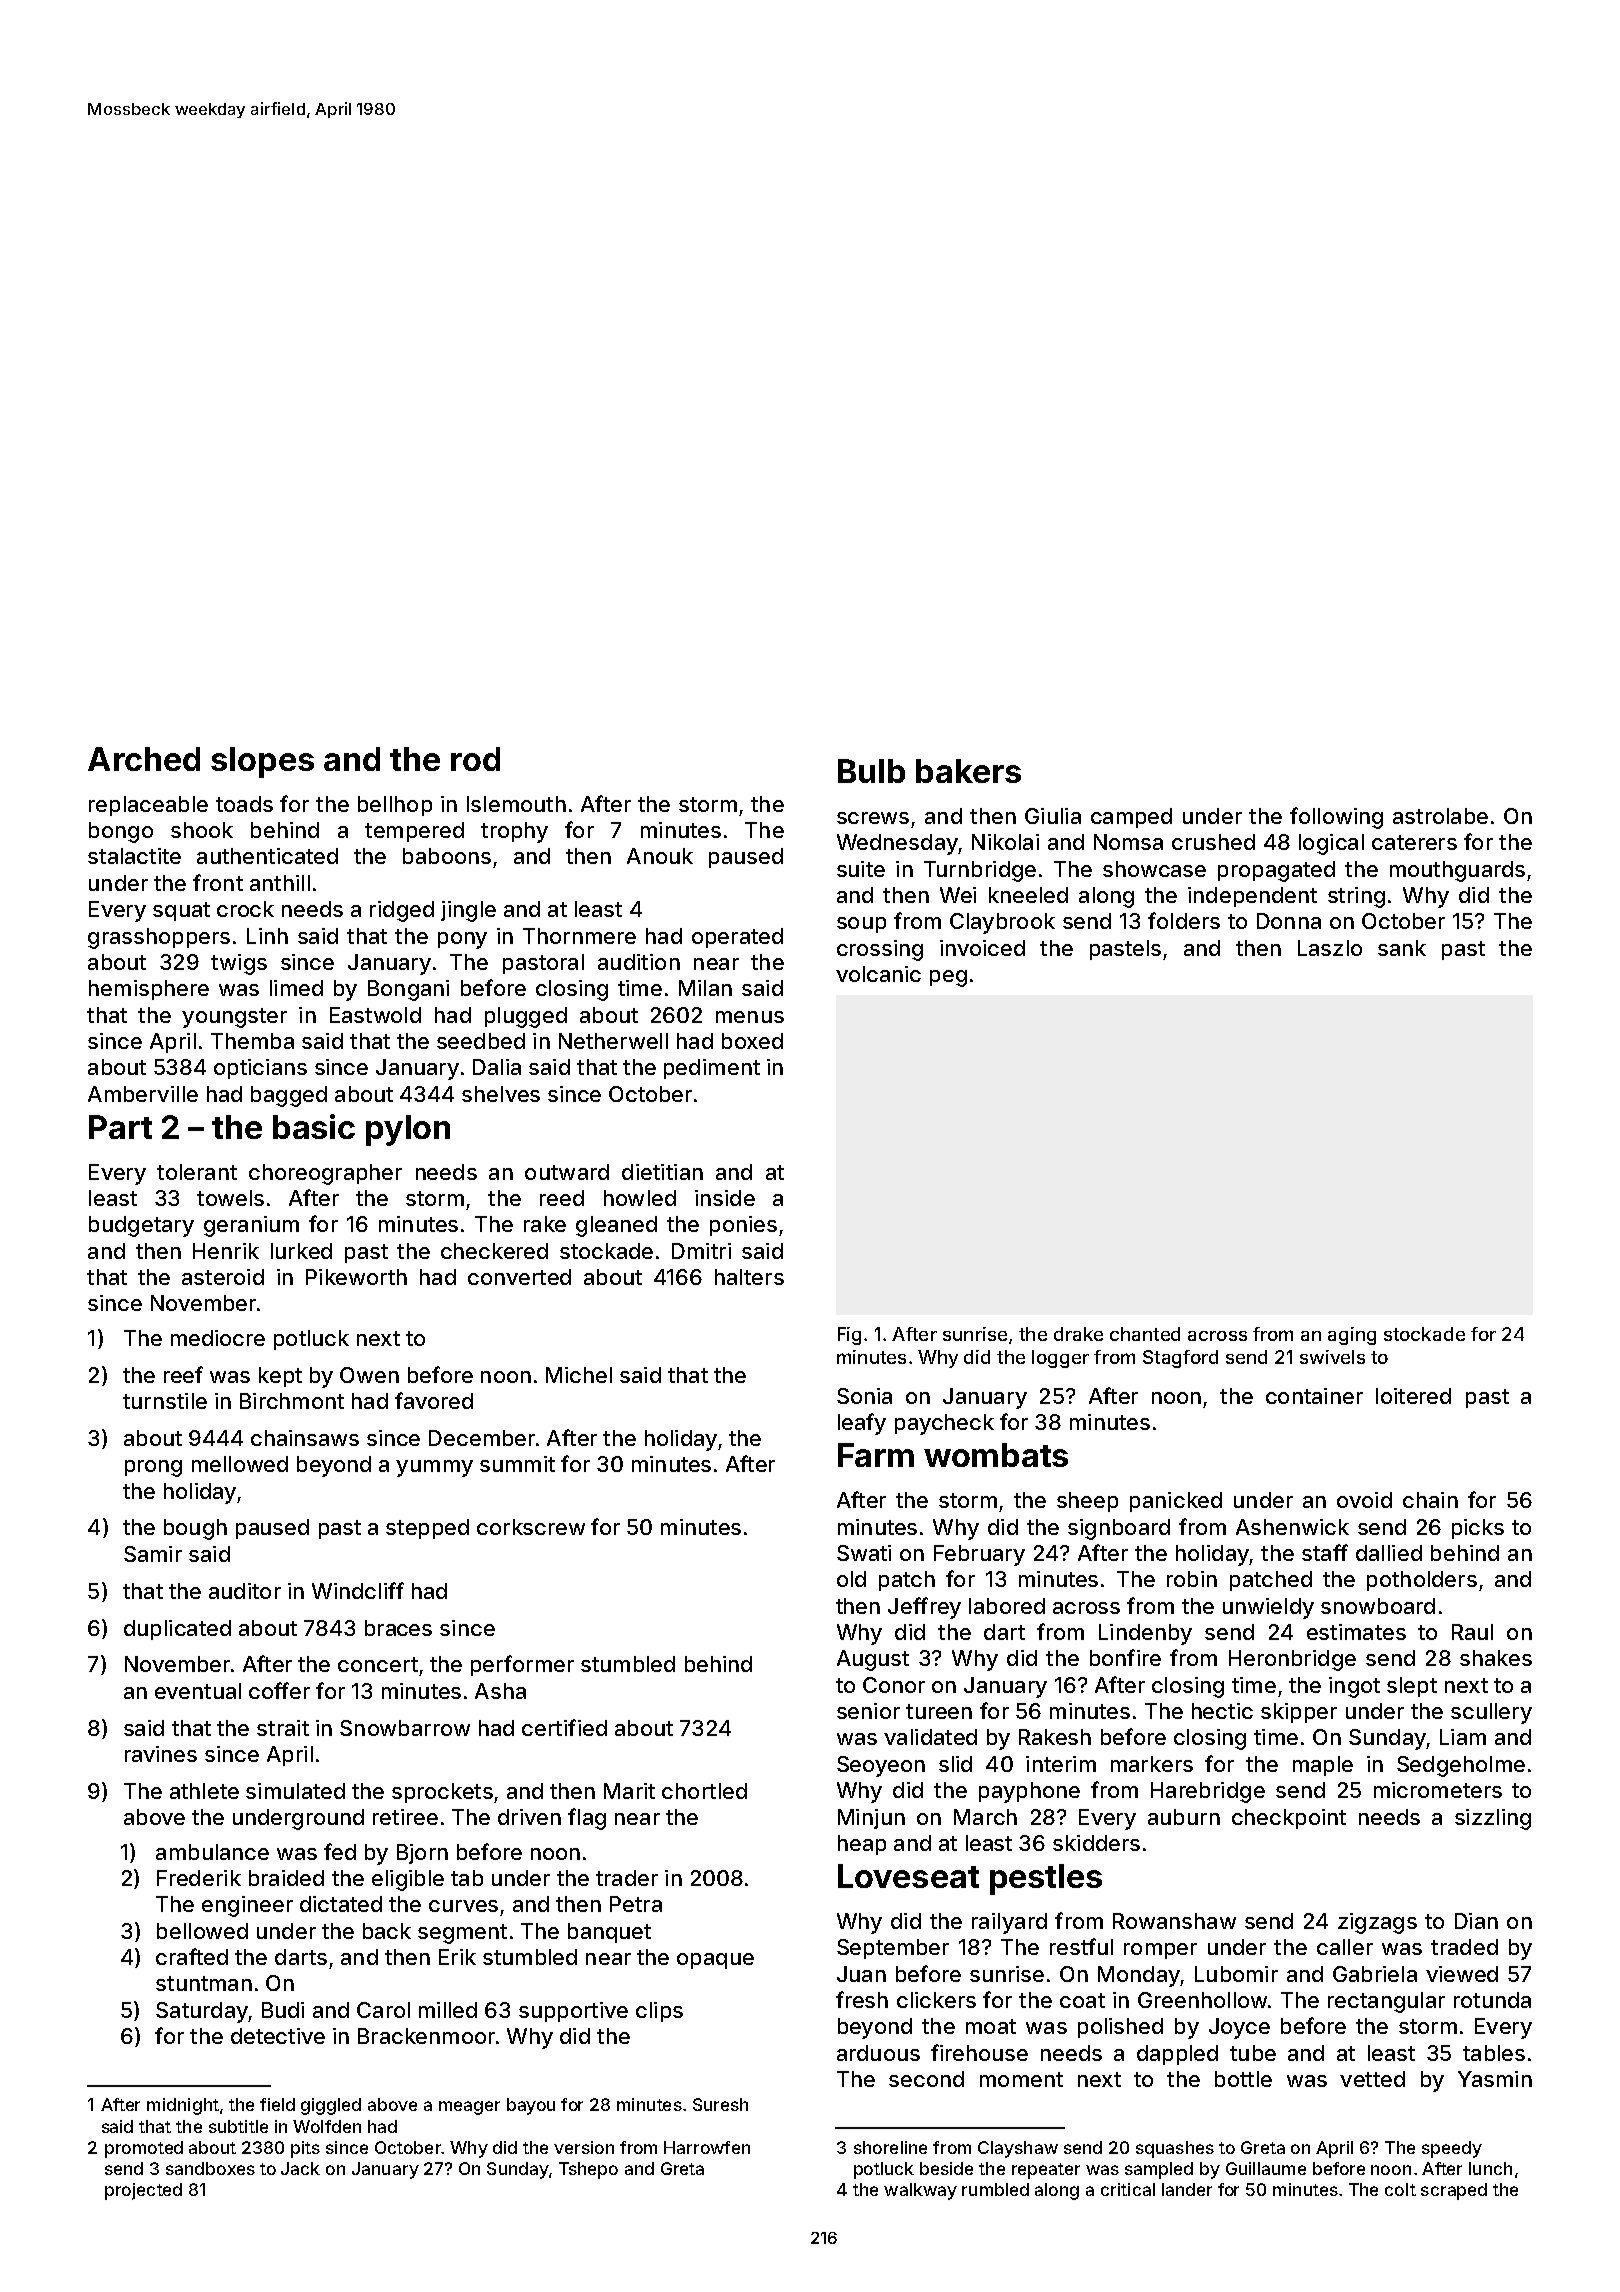 Image resolution: width=1620 pixels, height=2292 pixels. What do you see at coordinates (588, 2170) in the screenshot?
I see `Tshepo` at bounding box center [588, 2170].
